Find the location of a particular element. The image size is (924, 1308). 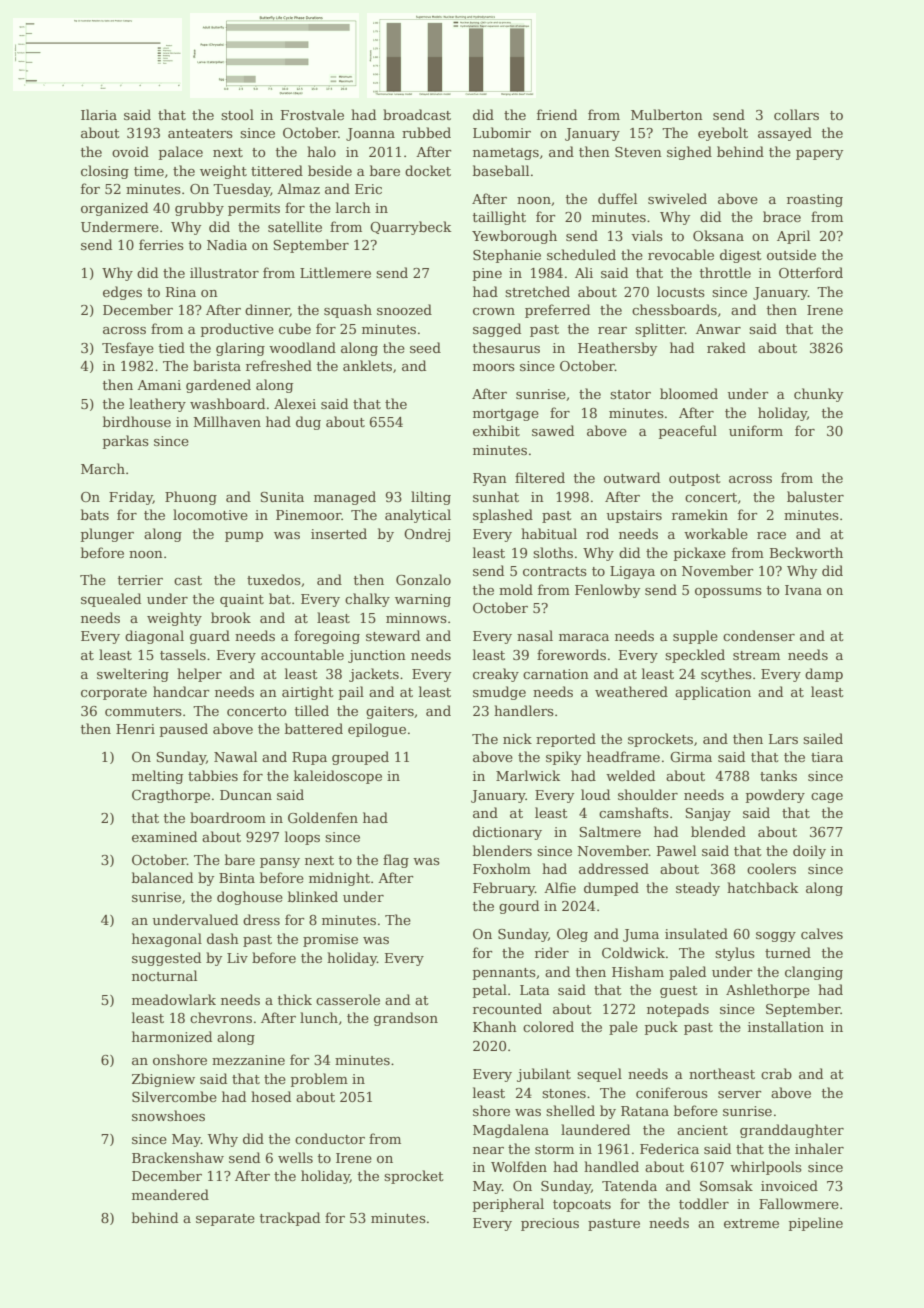

peripheral is located at coordinates (508, 1205).
